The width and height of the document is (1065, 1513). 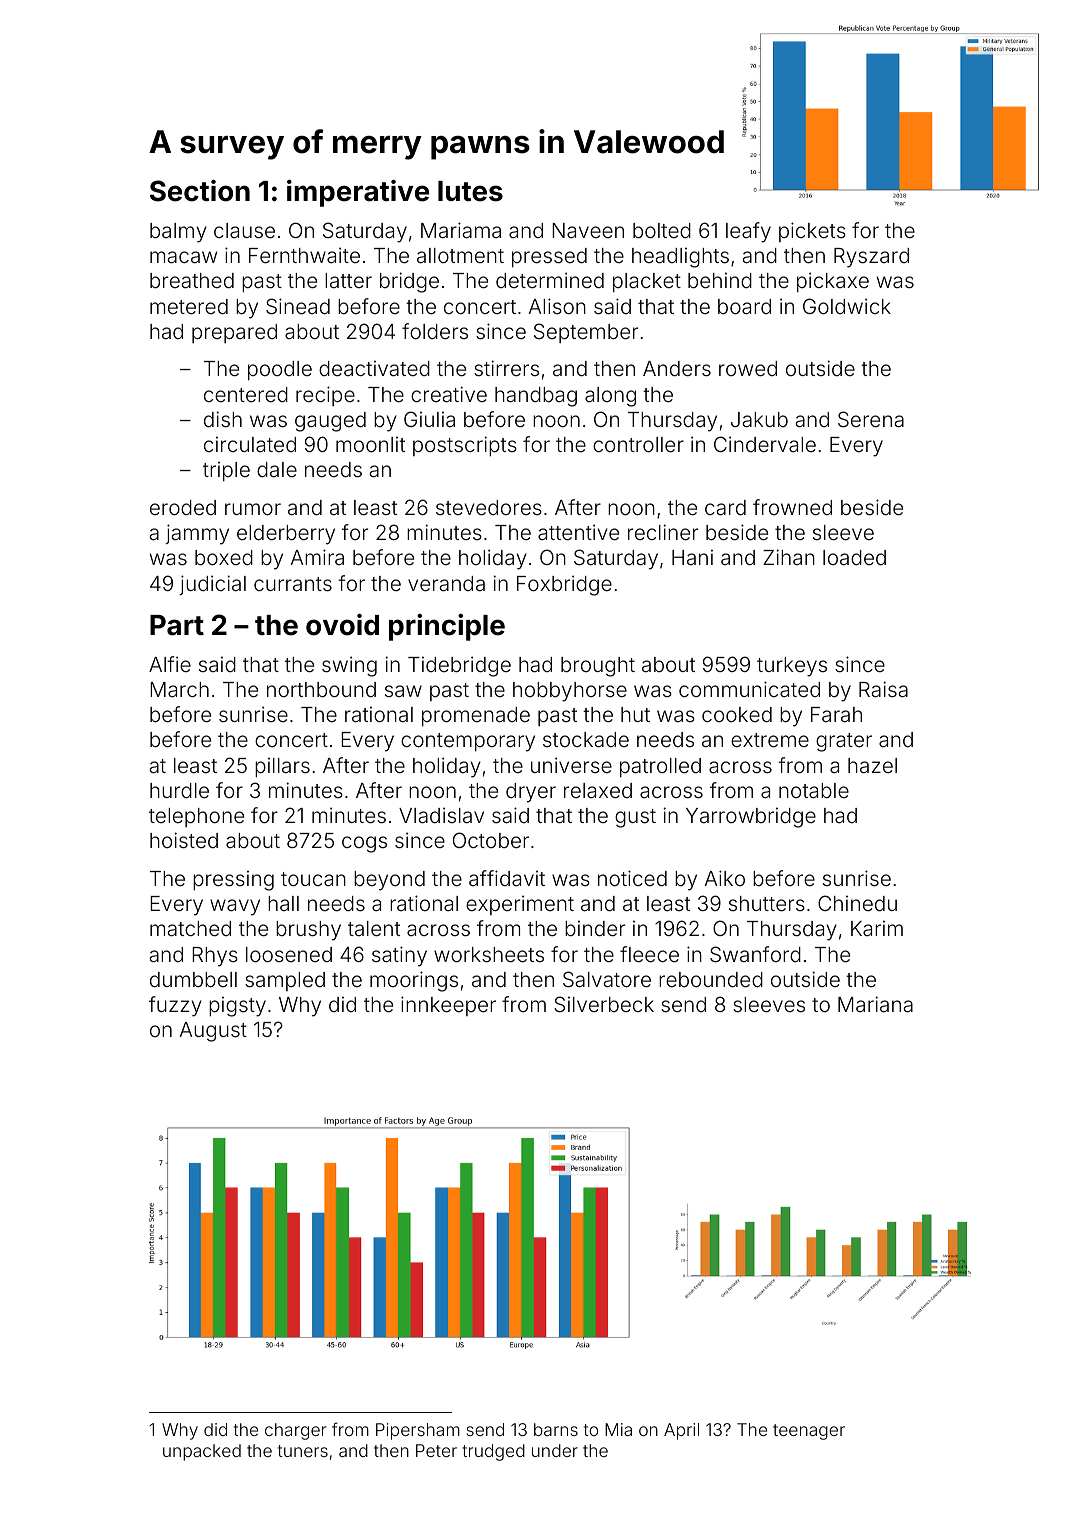 I want to click on handbag, so click(x=536, y=397).
